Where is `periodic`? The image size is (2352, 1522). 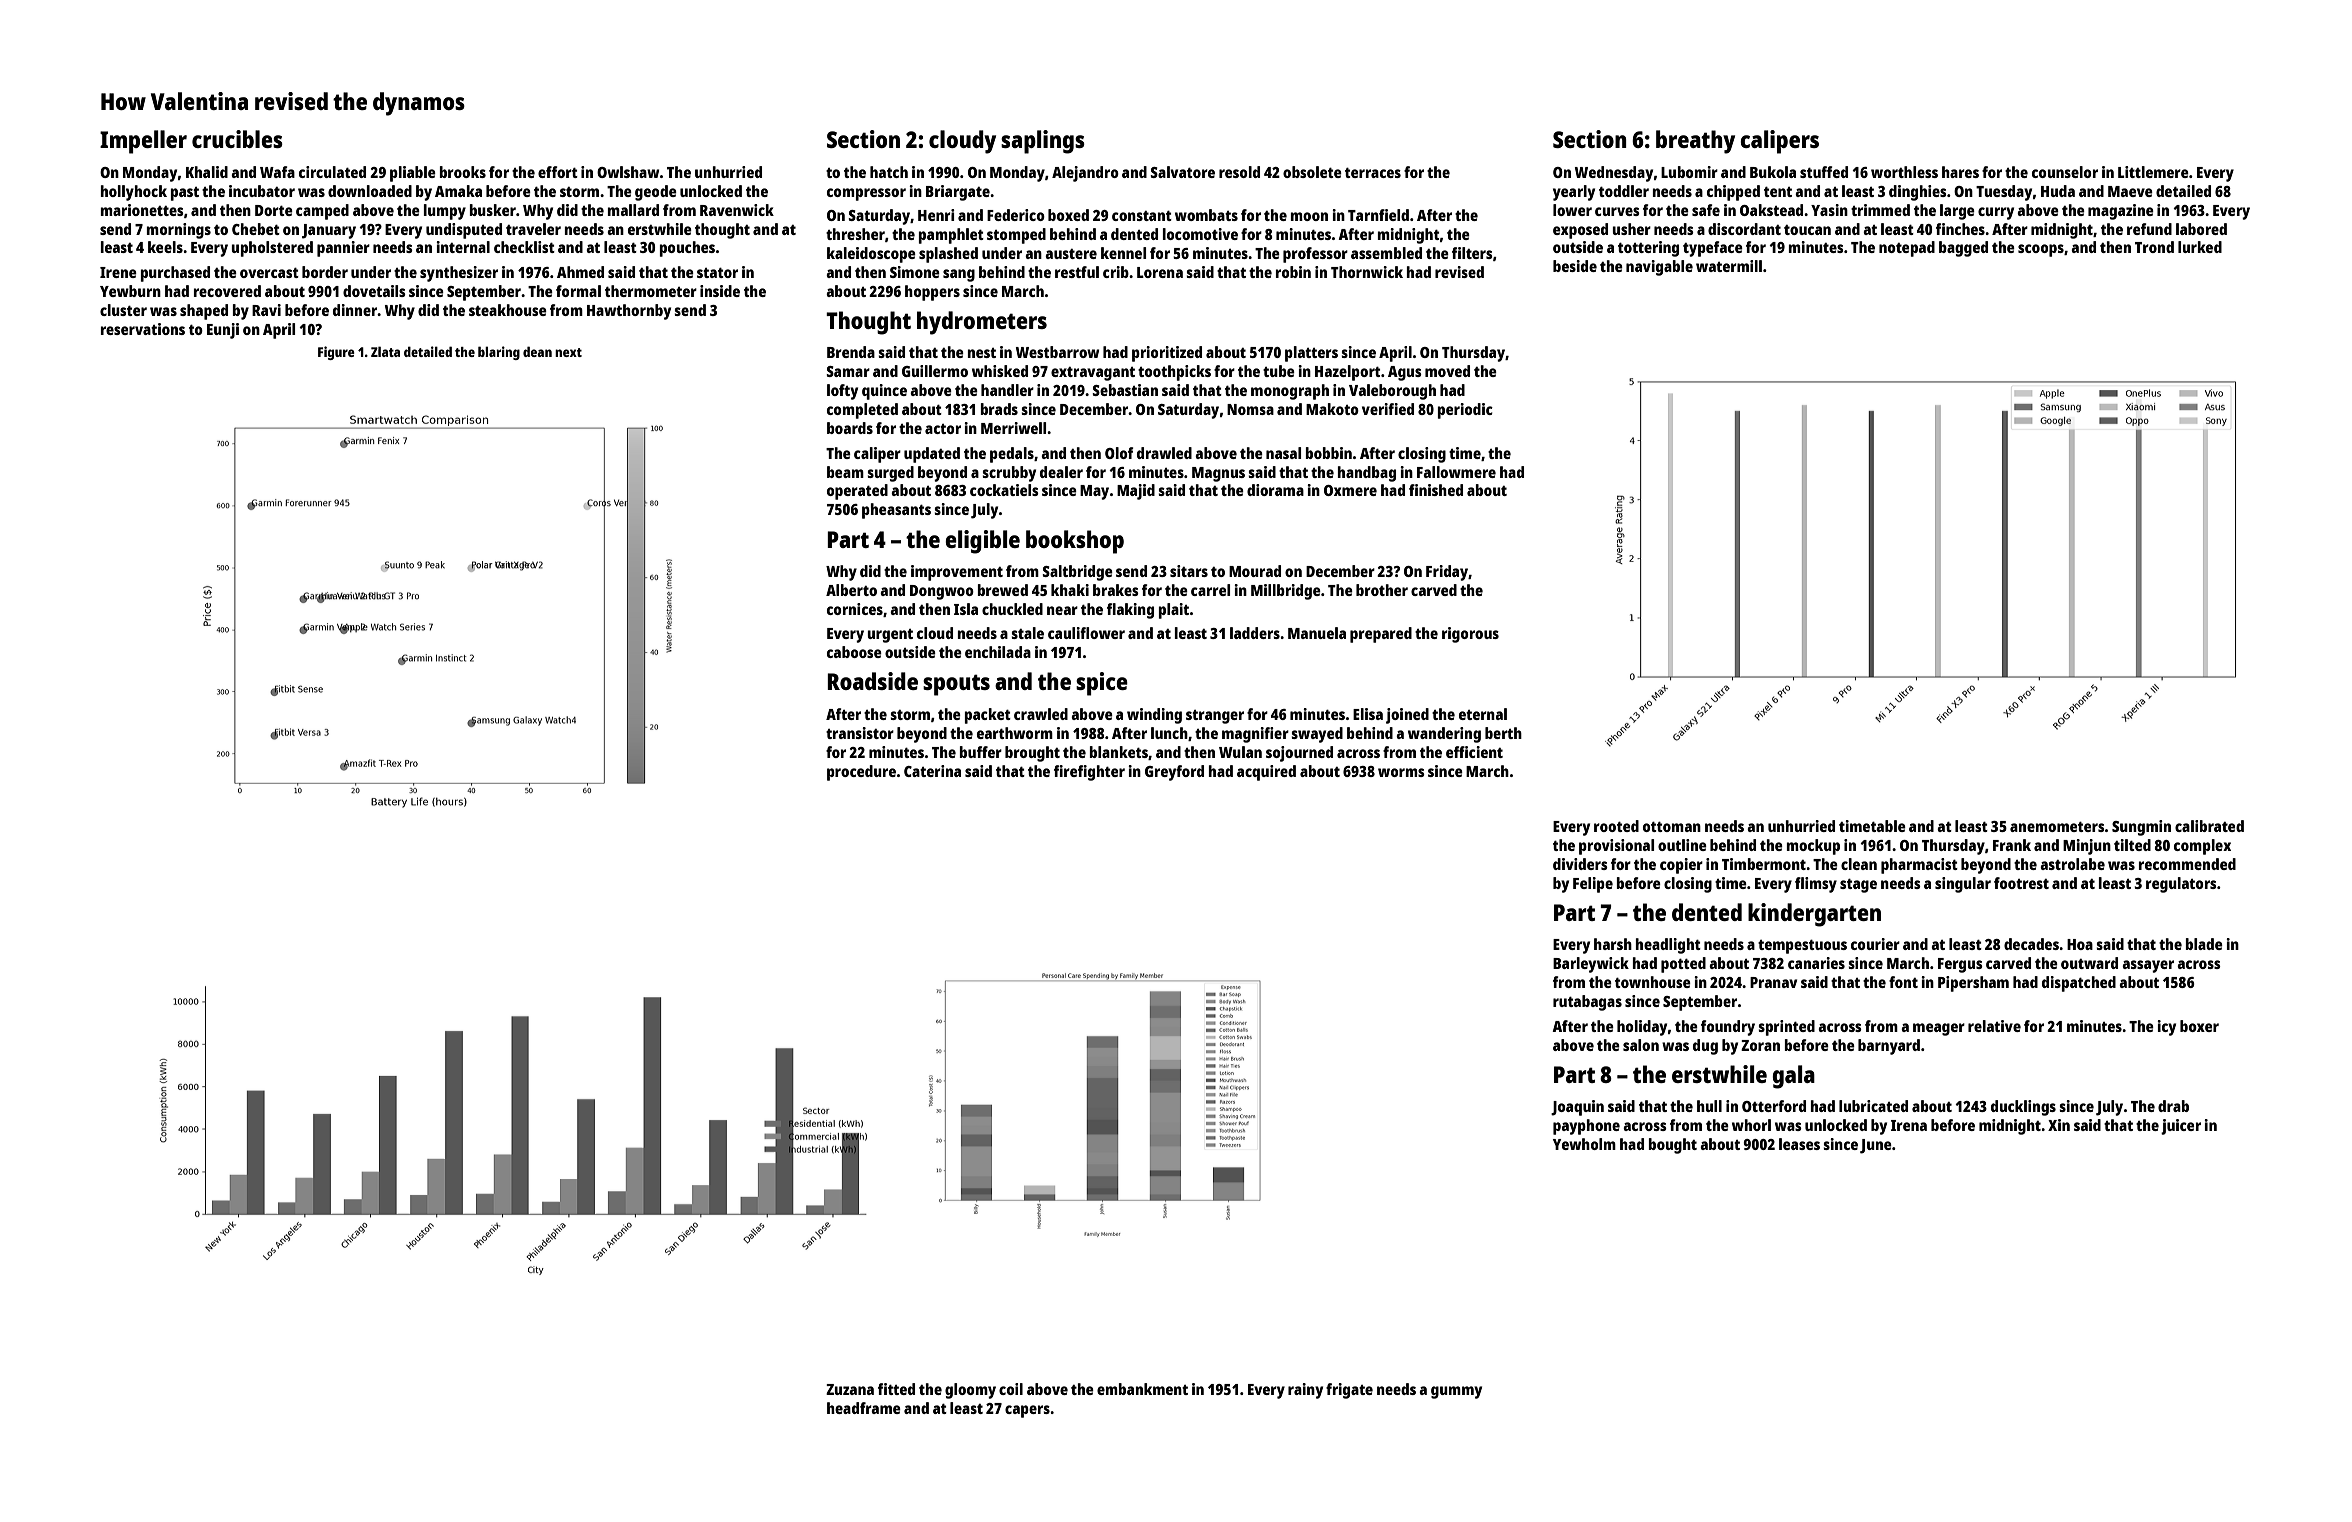 periodic is located at coordinates (1465, 411).
